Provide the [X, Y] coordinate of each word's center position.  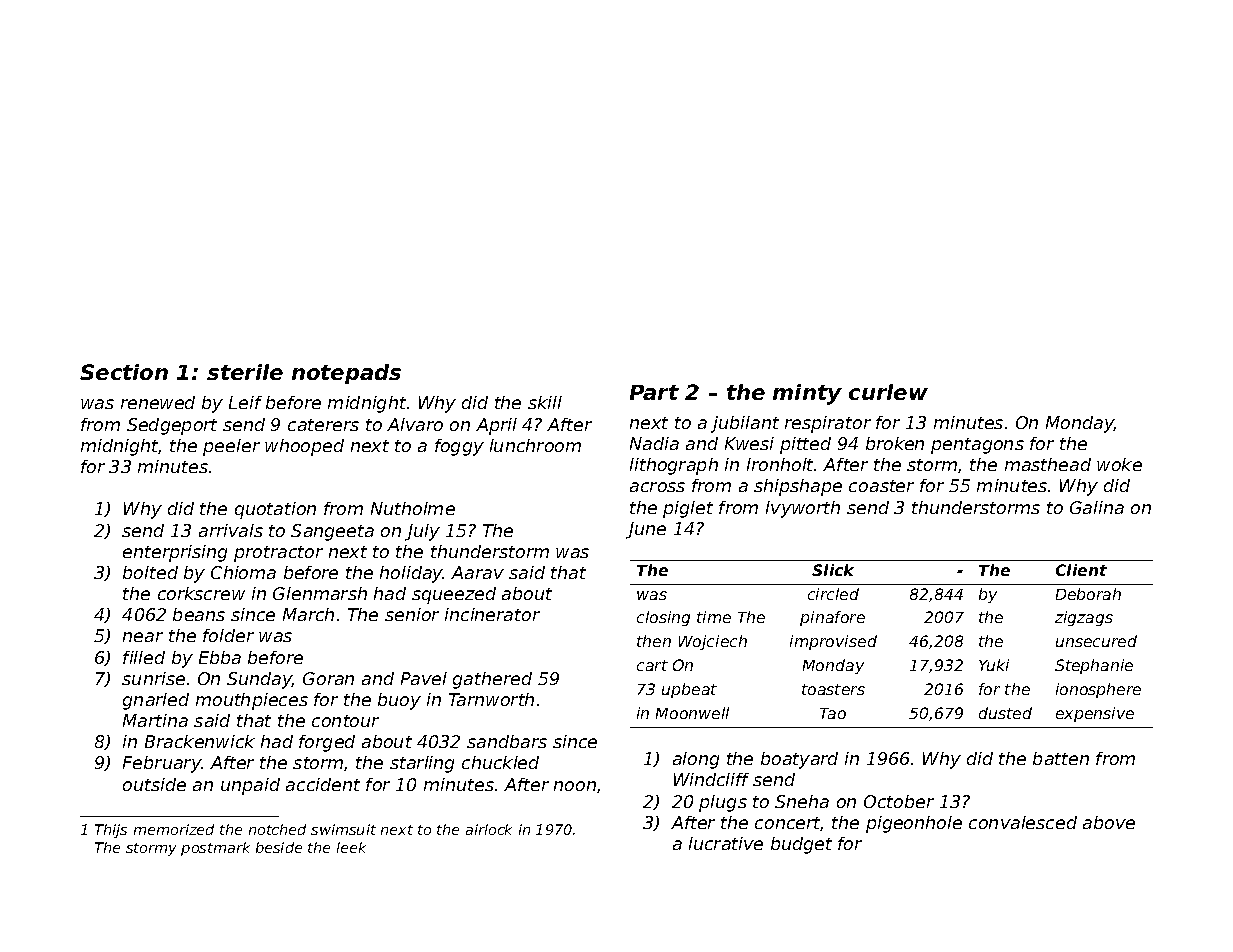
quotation [275, 510]
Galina [1097, 507]
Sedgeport [172, 426]
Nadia [654, 443]
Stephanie [1094, 666]
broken [895, 443]
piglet [688, 509]
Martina [155, 720]
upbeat [689, 690]
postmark [215, 849]
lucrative [726, 843]
